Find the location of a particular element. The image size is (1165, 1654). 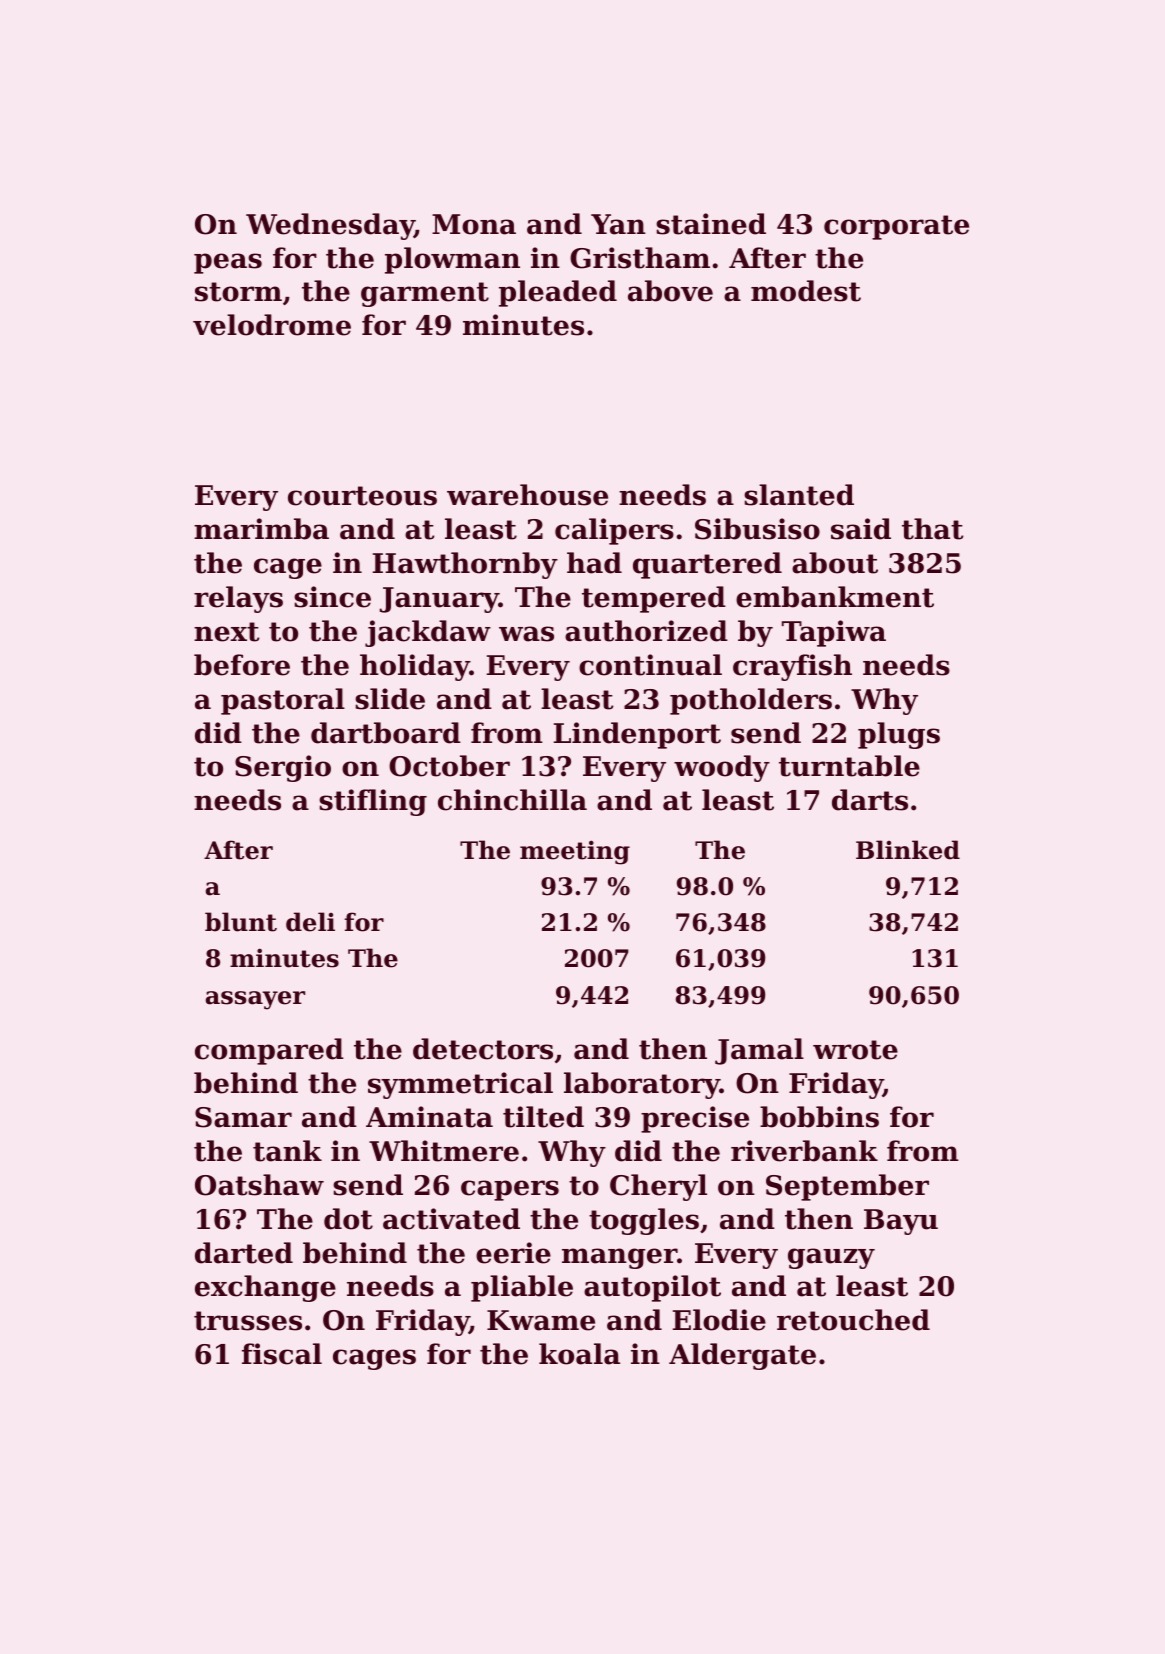

precise is located at coordinates (695, 1119).
